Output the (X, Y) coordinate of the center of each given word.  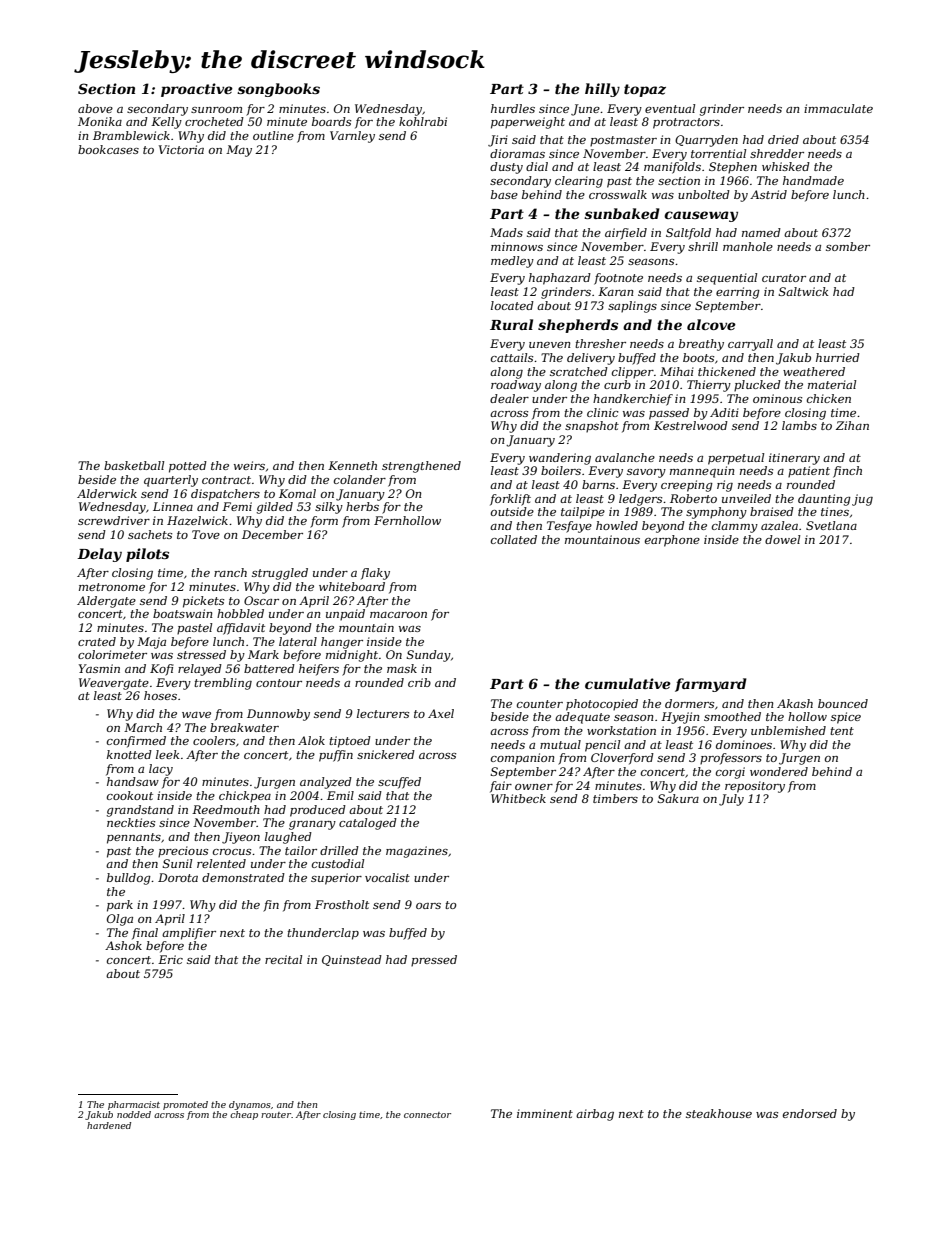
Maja (151, 643)
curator (784, 278)
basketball (134, 465)
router (276, 1115)
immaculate (838, 108)
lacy (161, 770)
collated (514, 539)
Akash (795, 703)
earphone (672, 541)
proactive (197, 90)
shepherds (578, 326)
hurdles (513, 108)
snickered (386, 754)
